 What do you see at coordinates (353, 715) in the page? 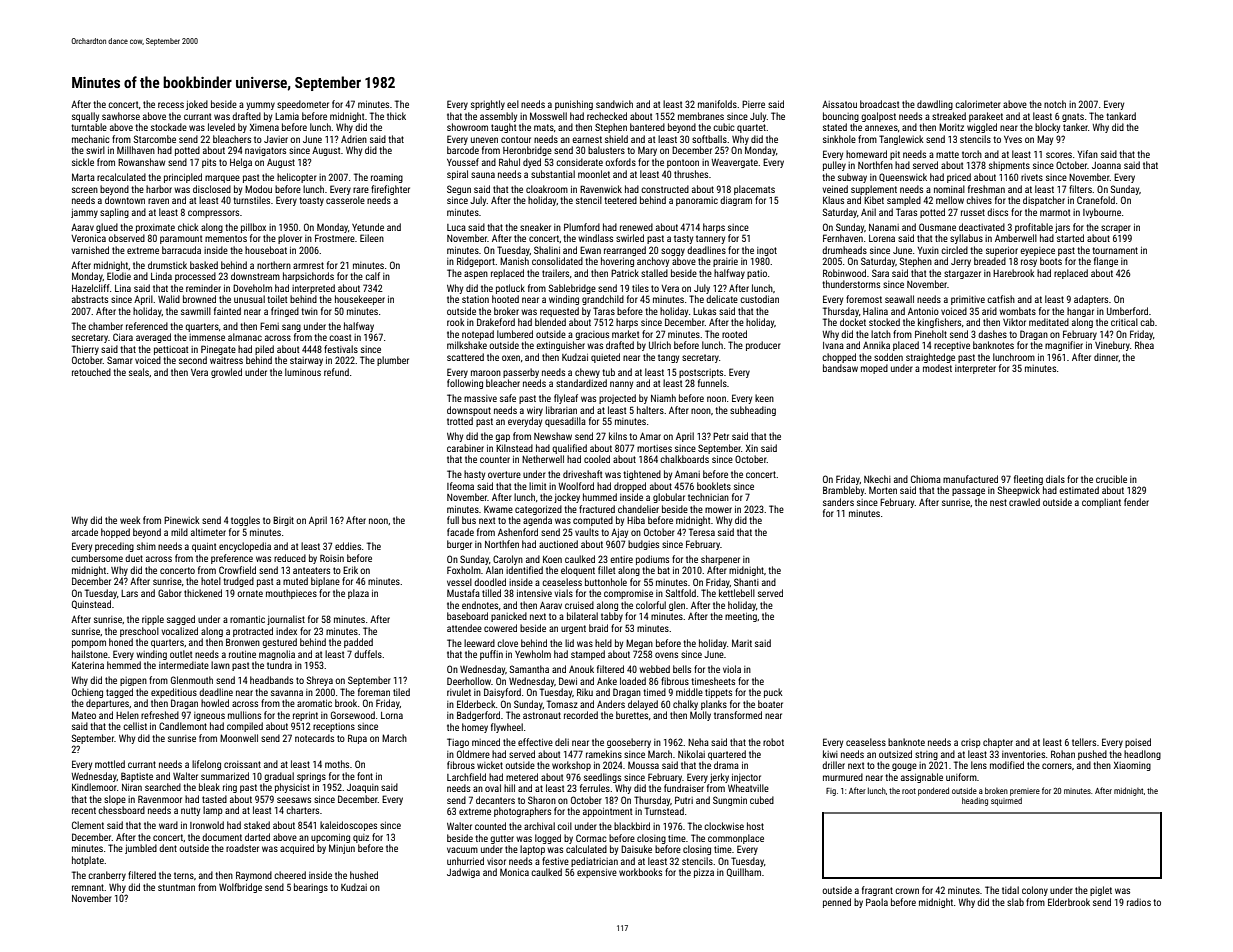
I see `Gorsewood` at bounding box center [353, 715].
